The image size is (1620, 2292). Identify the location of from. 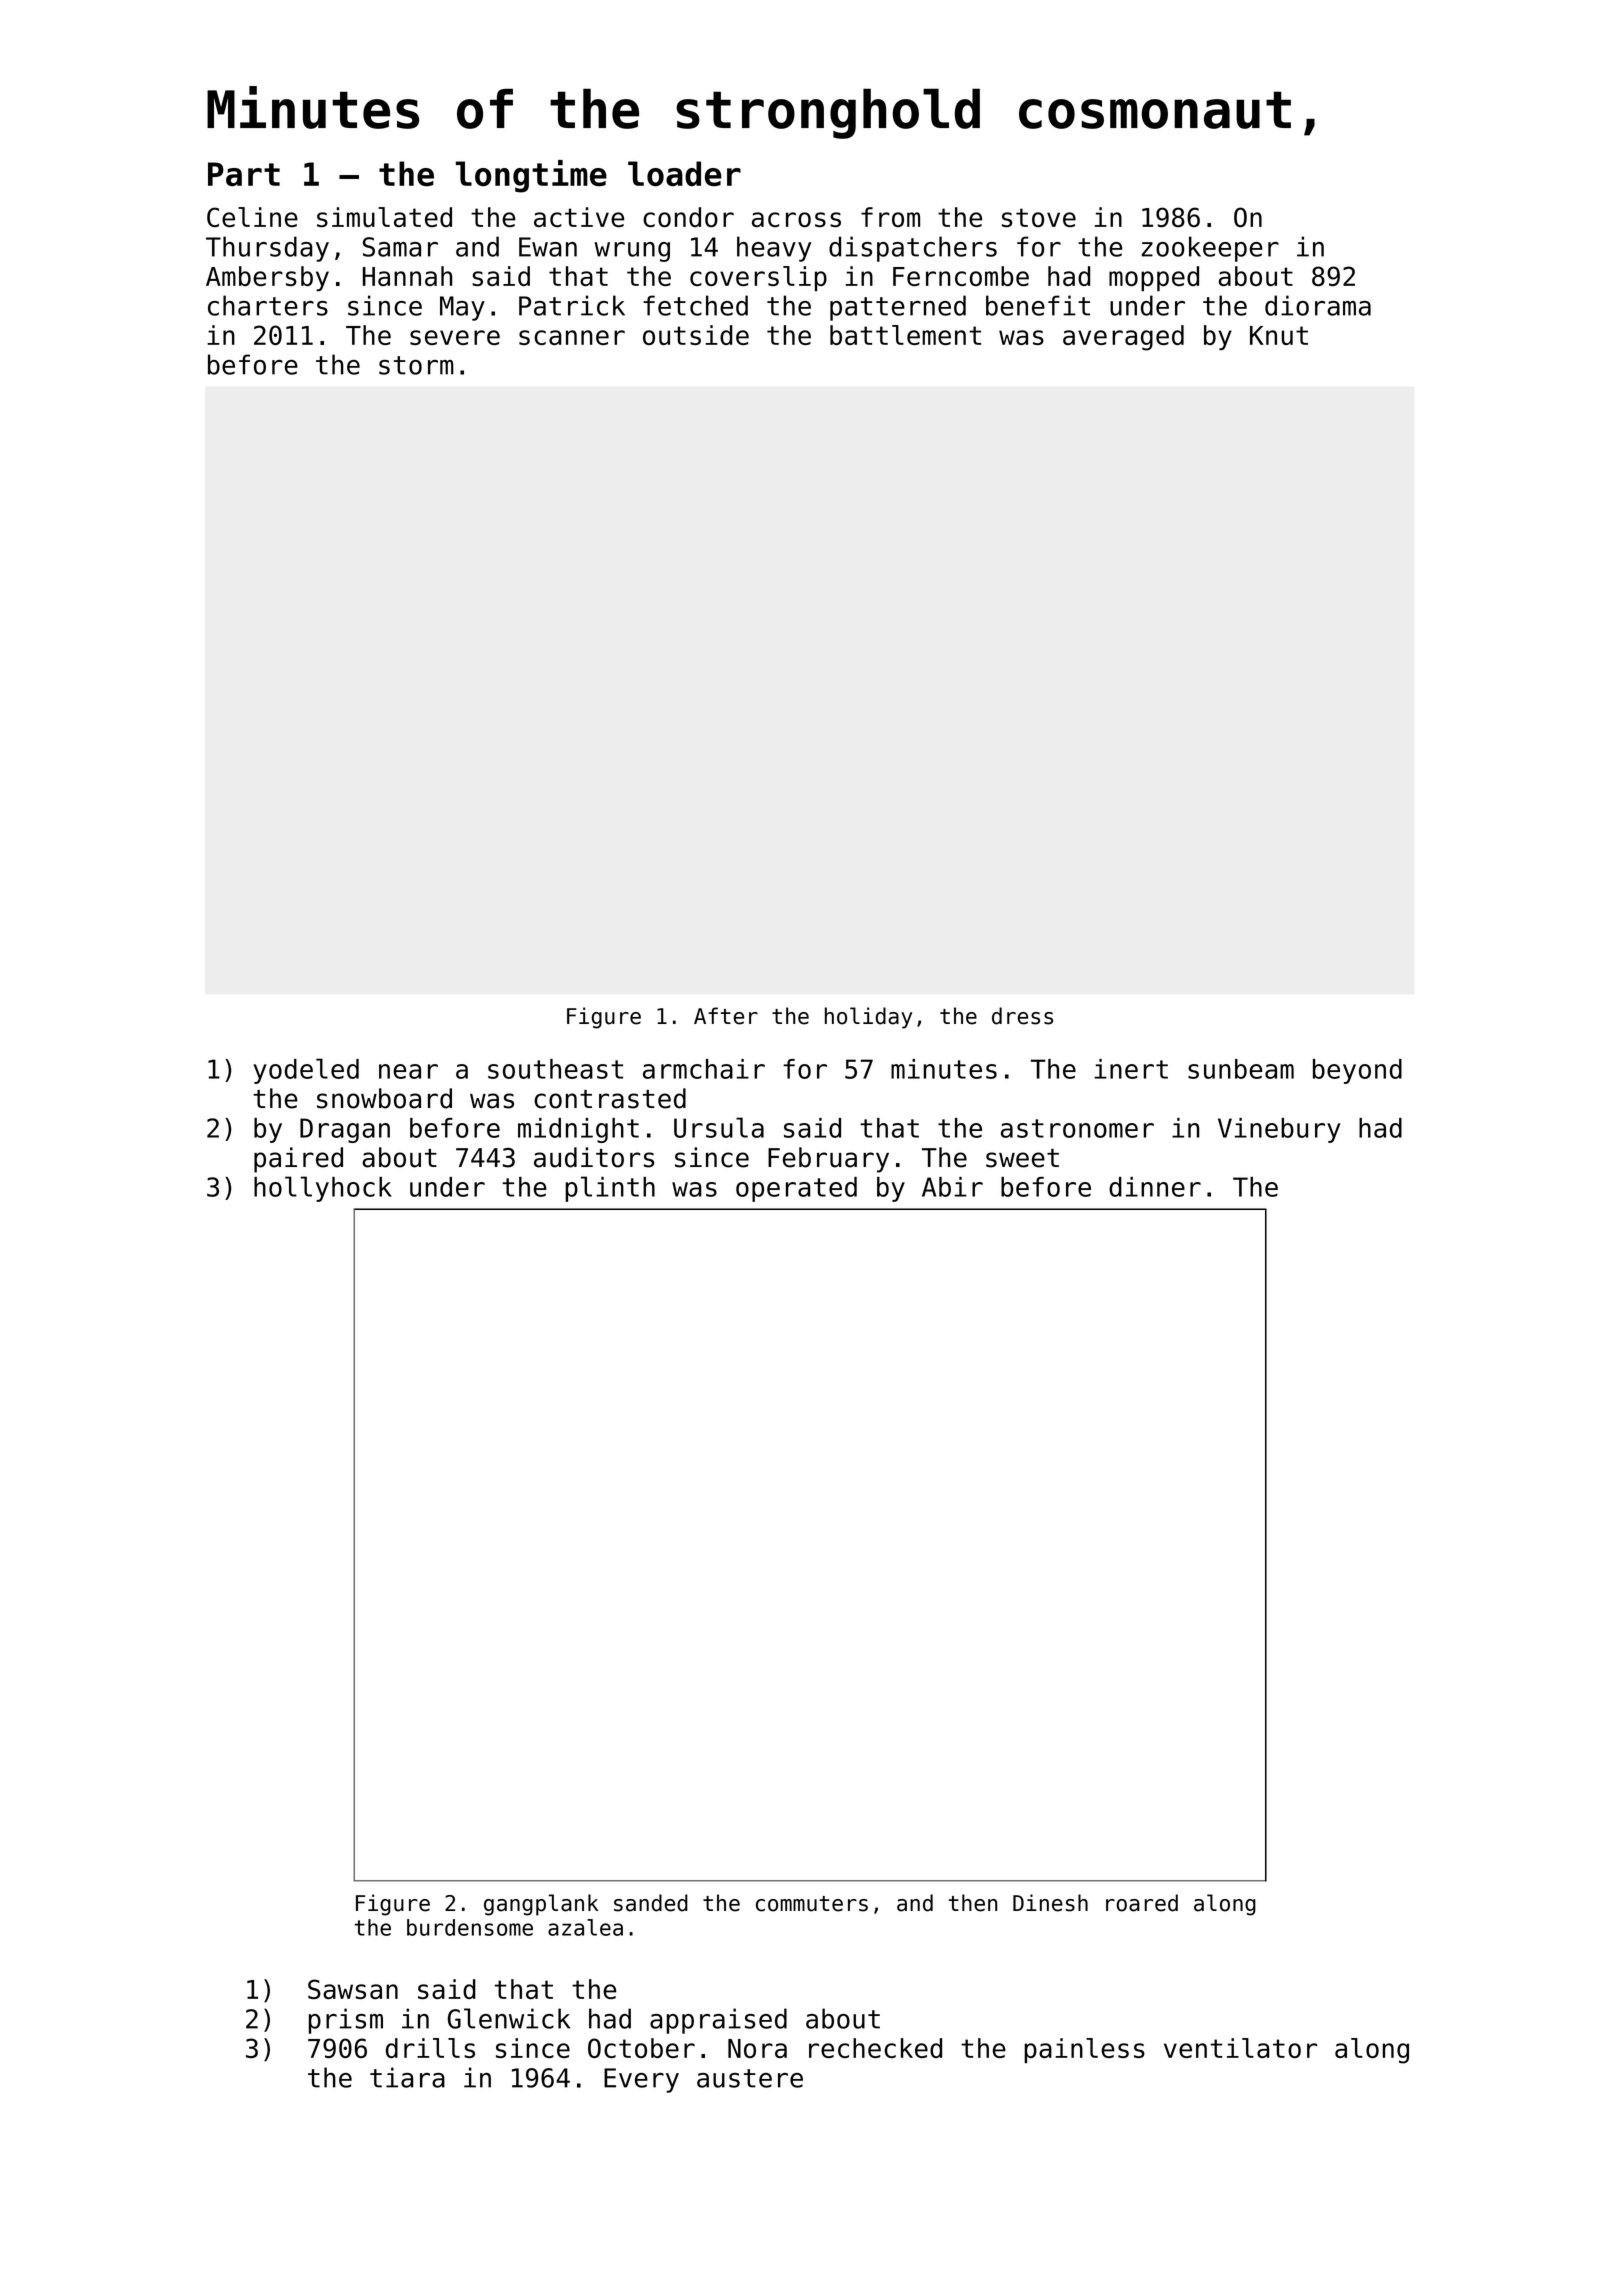
(890, 217).
